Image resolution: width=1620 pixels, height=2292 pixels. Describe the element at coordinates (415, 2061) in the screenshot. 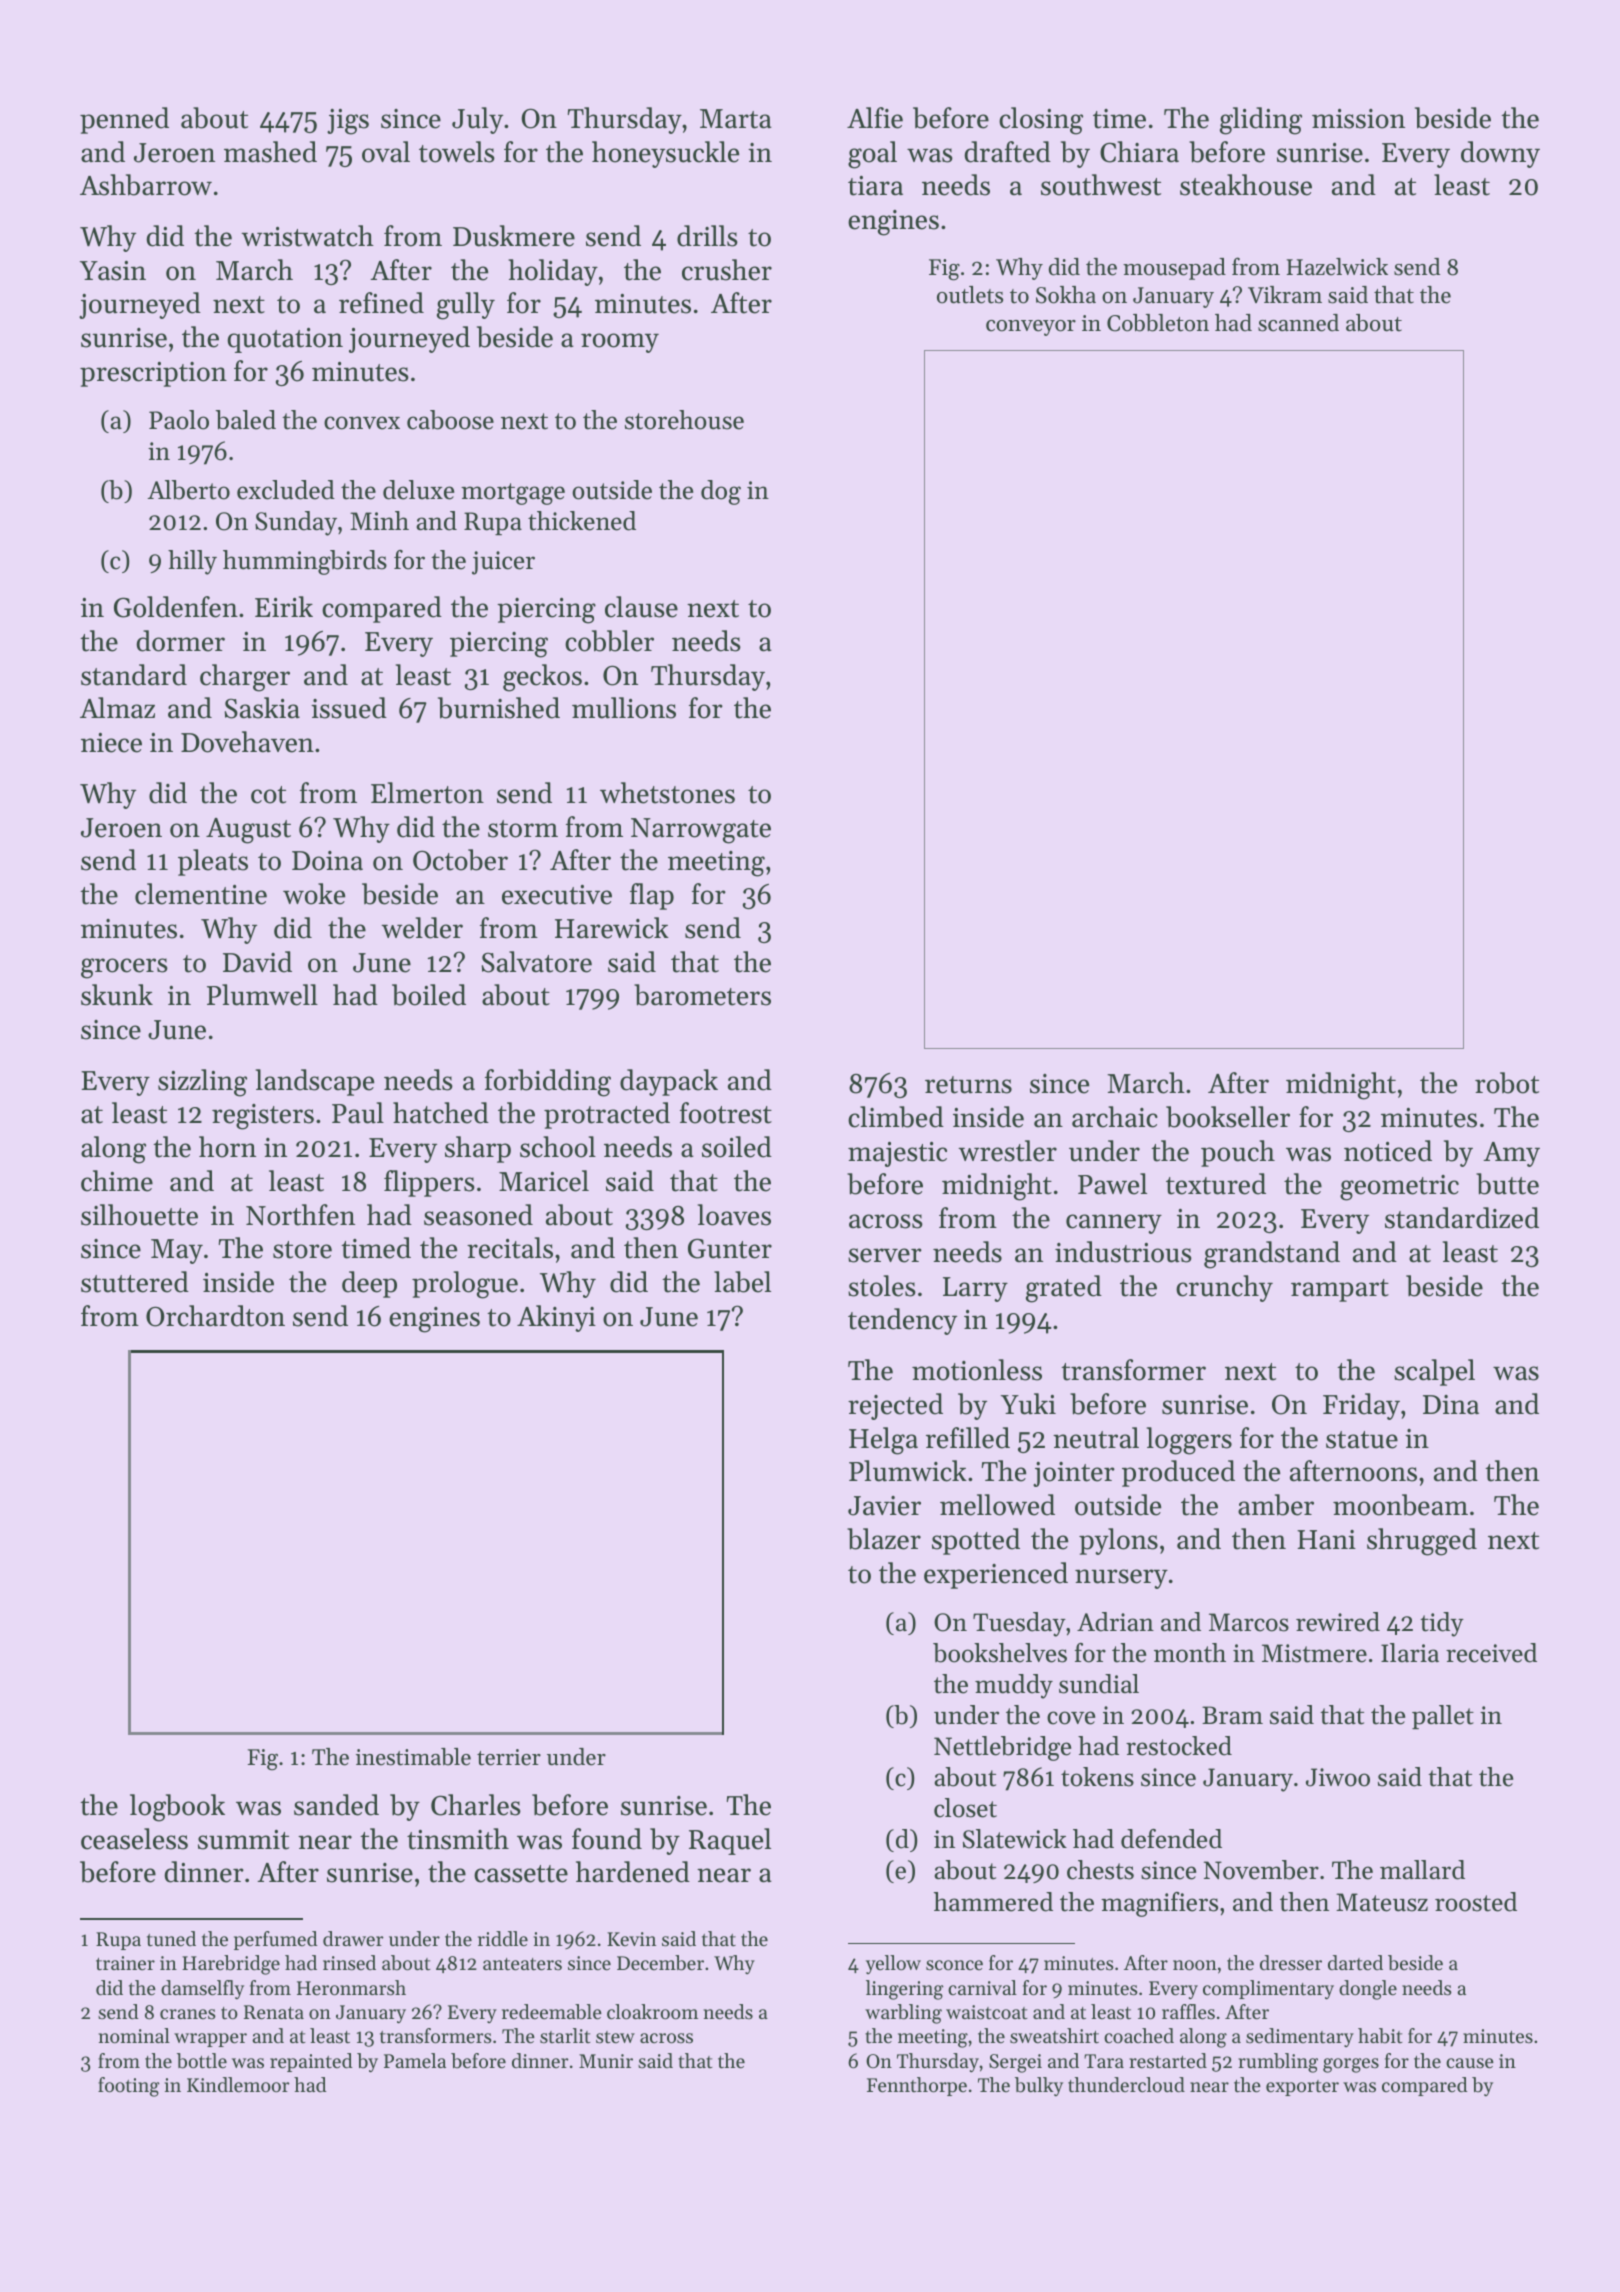

I see `Pamela` at that location.
